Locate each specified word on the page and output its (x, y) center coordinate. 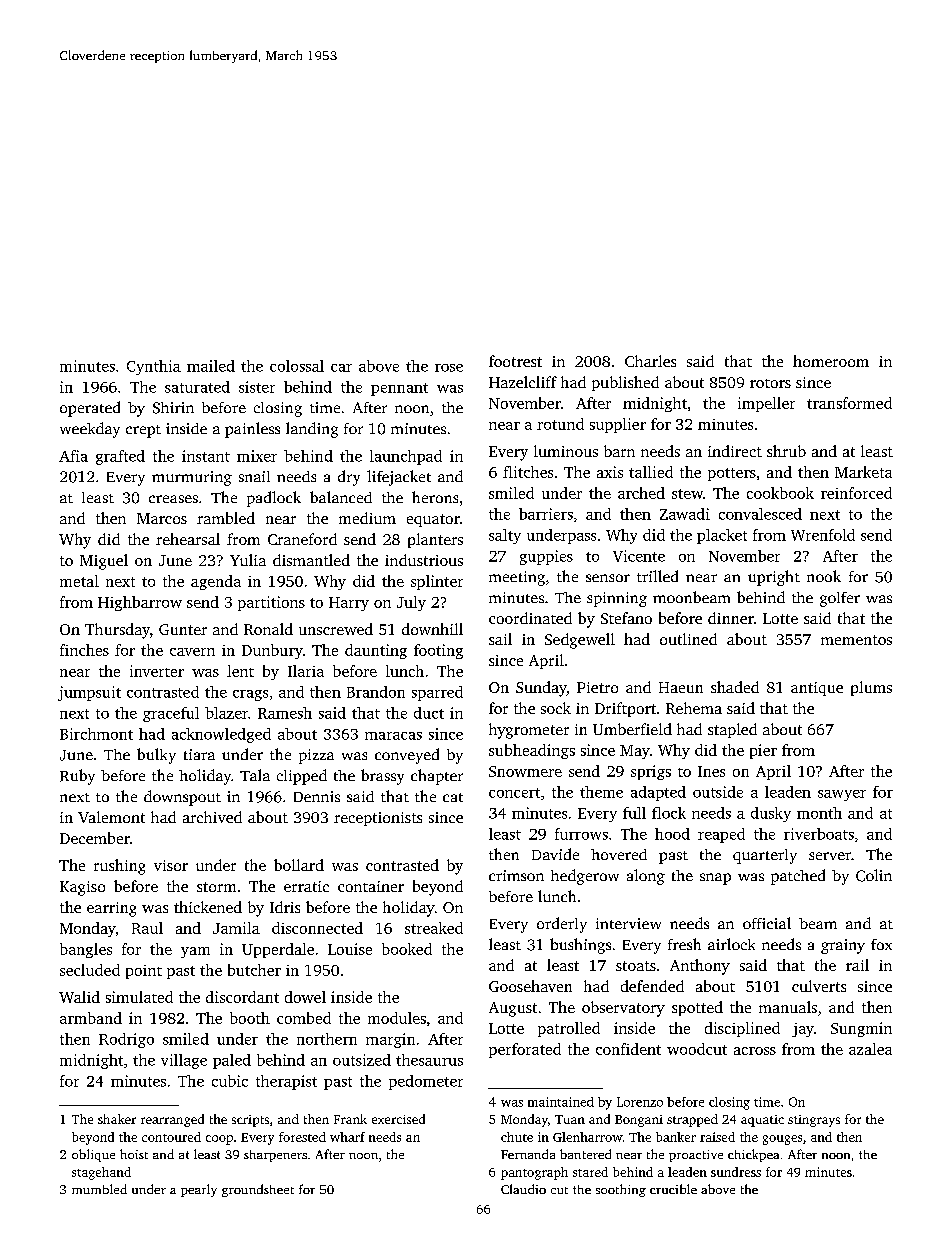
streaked (434, 928)
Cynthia (154, 367)
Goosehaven (530, 986)
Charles (650, 361)
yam (195, 952)
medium (367, 518)
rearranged (172, 1120)
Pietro (597, 687)
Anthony (700, 967)
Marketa (863, 472)
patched (798, 877)
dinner (731, 618)
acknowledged (221, 735)
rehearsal (188, 539)
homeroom (831, 361)
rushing (119, 867)
